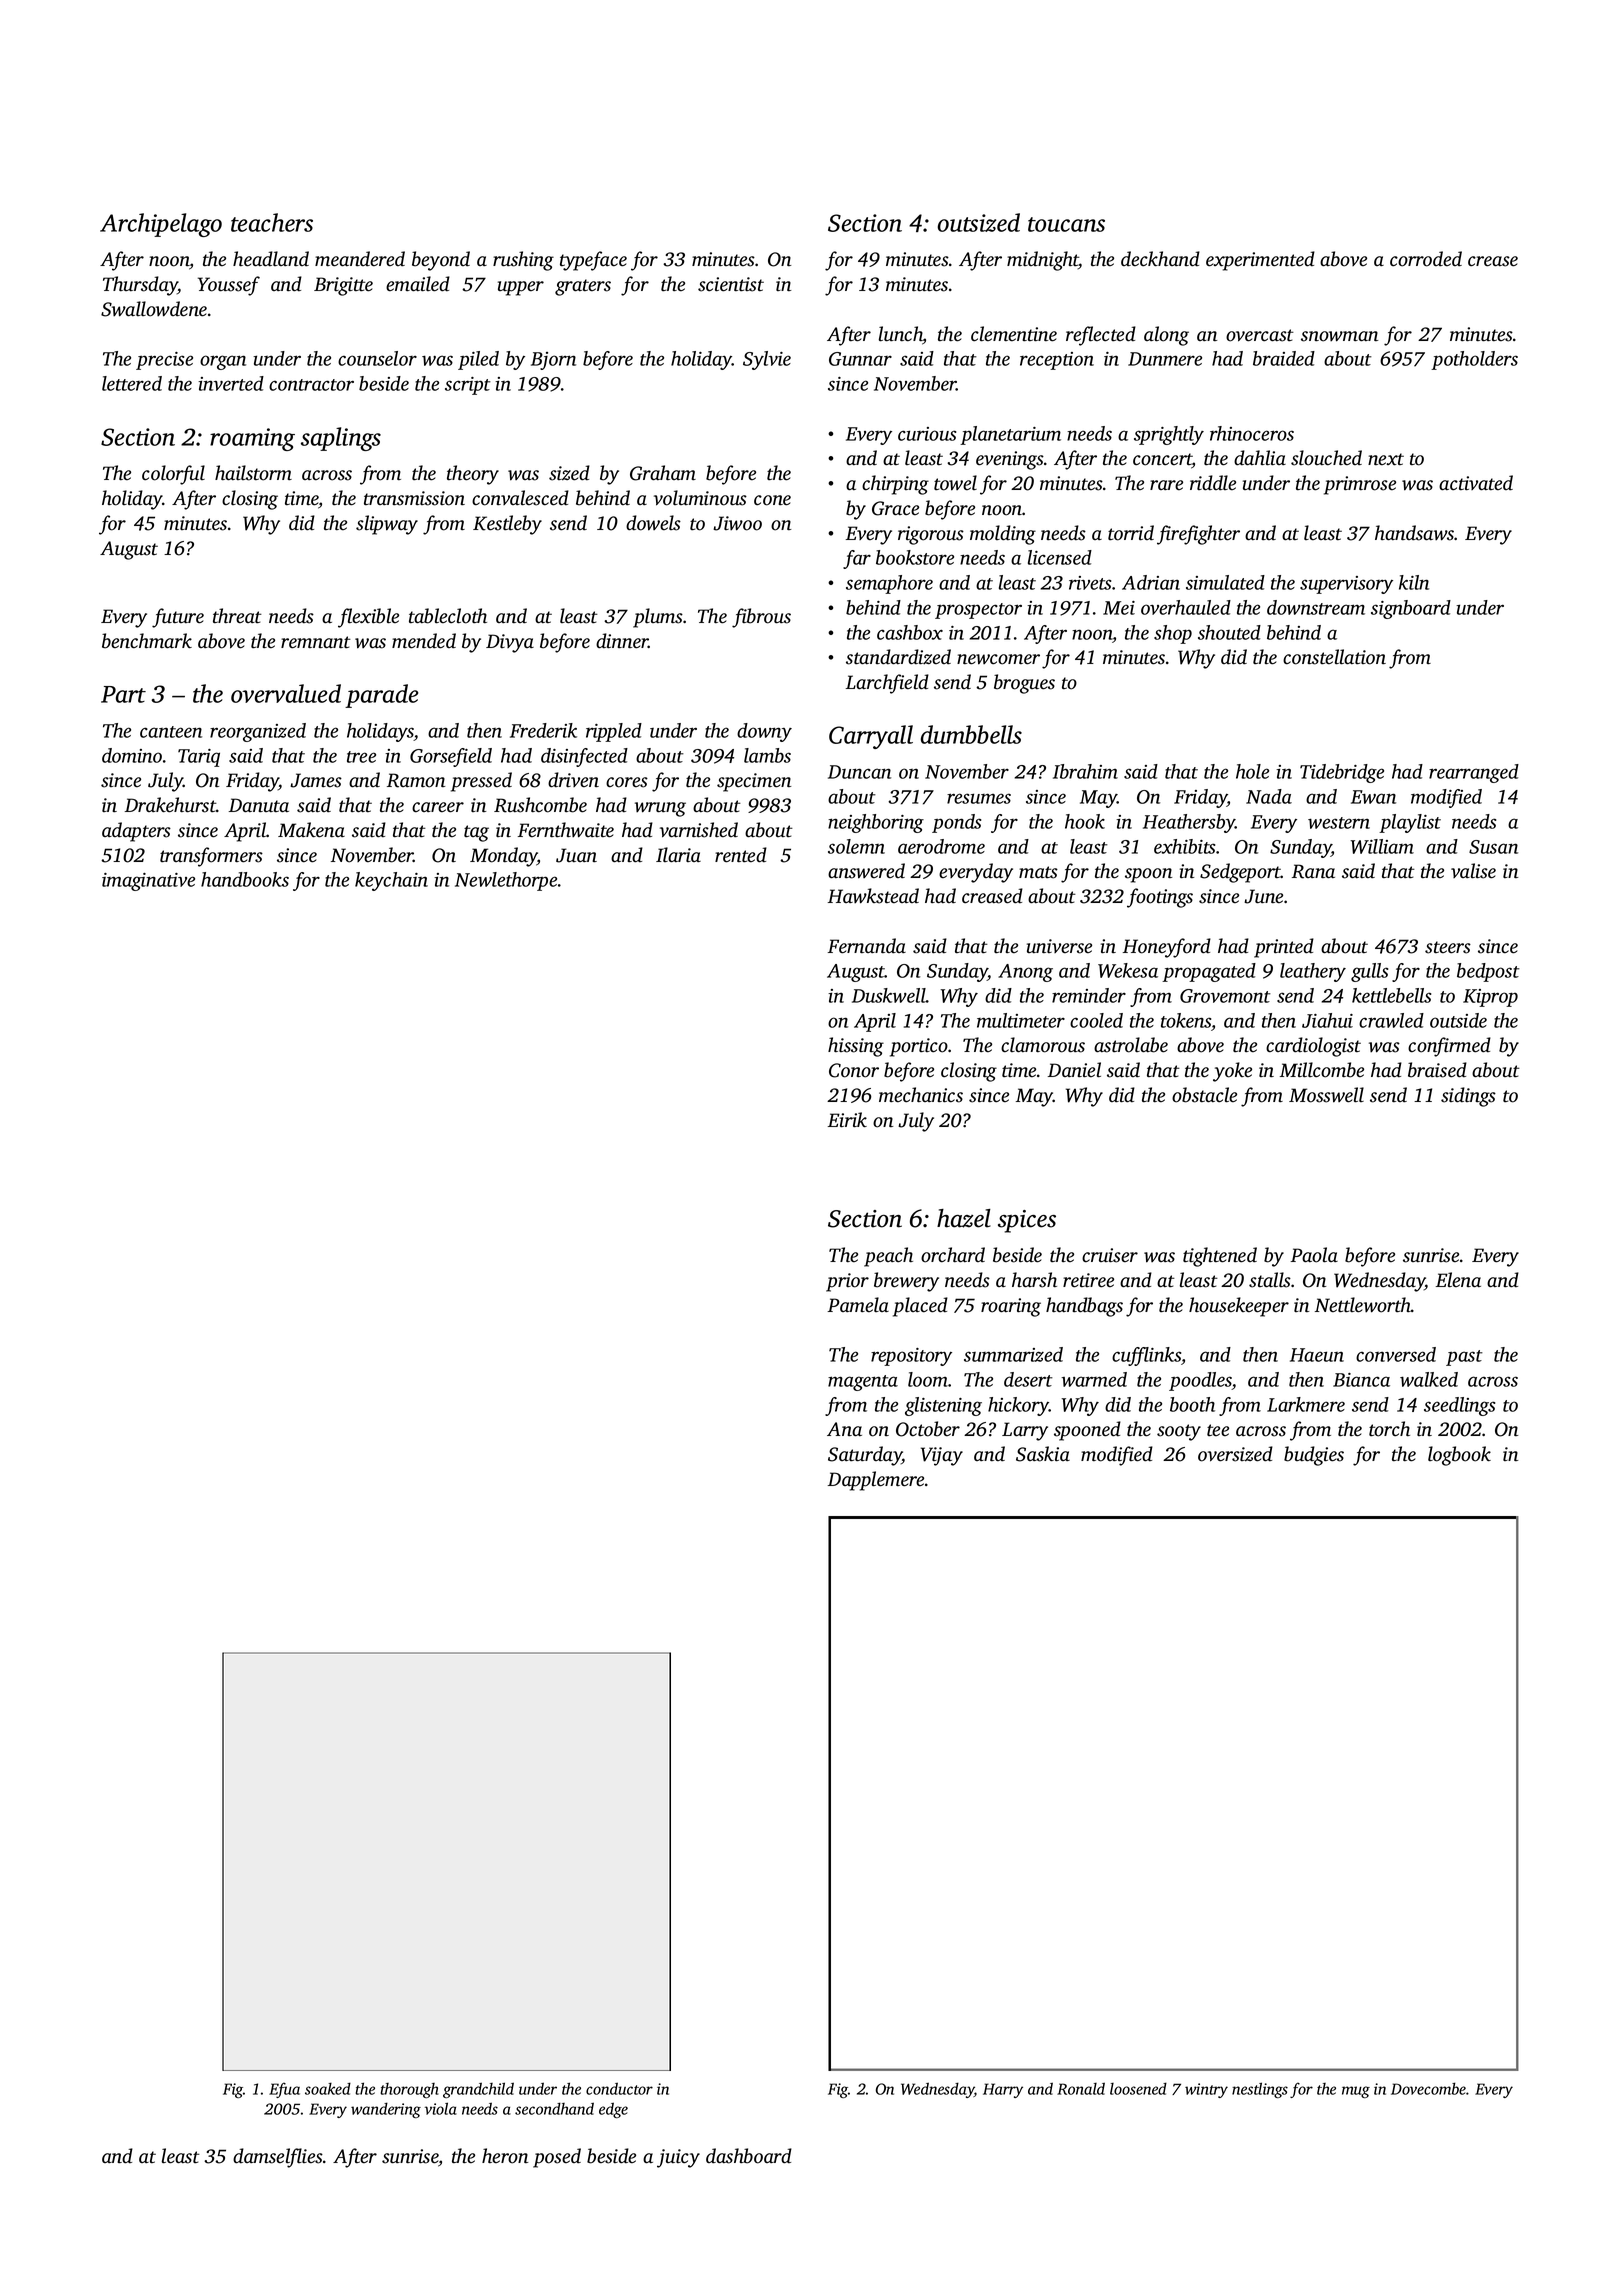 Image resolution: width=1620 pixels, height=2292 pixels. Describe the element at coordinates (391, 881) in the screenshot. I see `keychain` at that location.
